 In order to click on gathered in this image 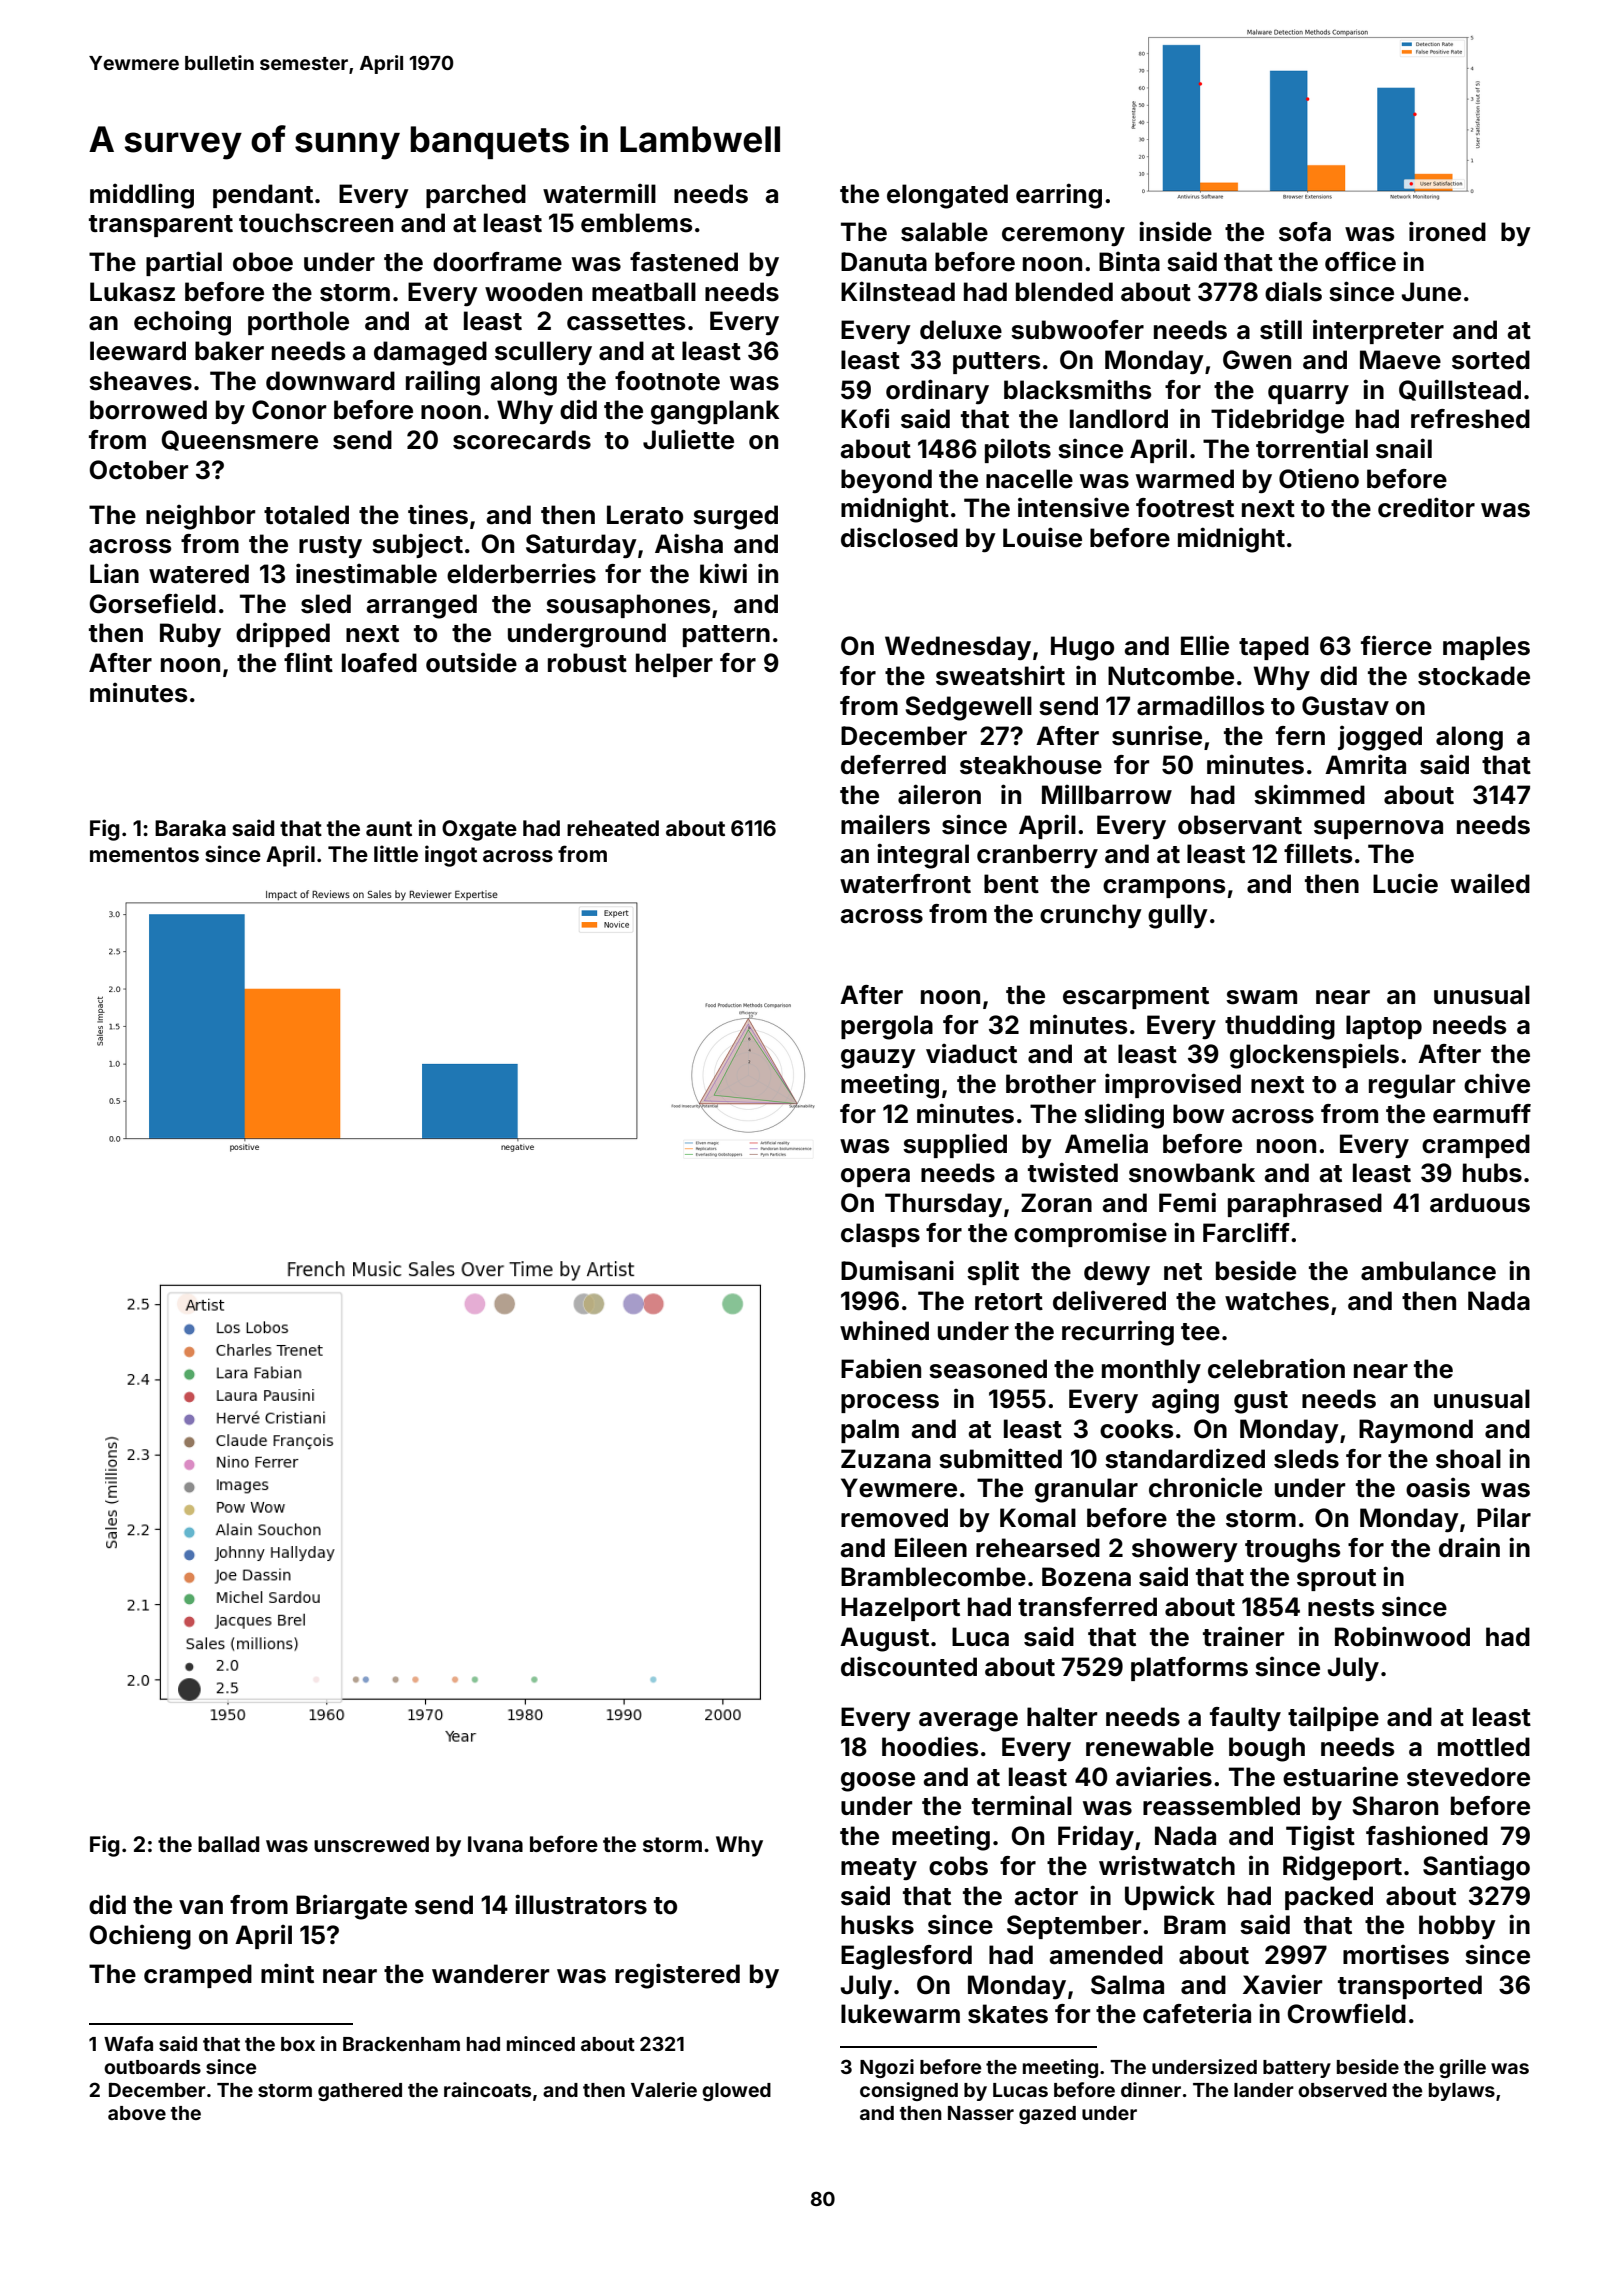, I will do `click(360, 2092)`.
